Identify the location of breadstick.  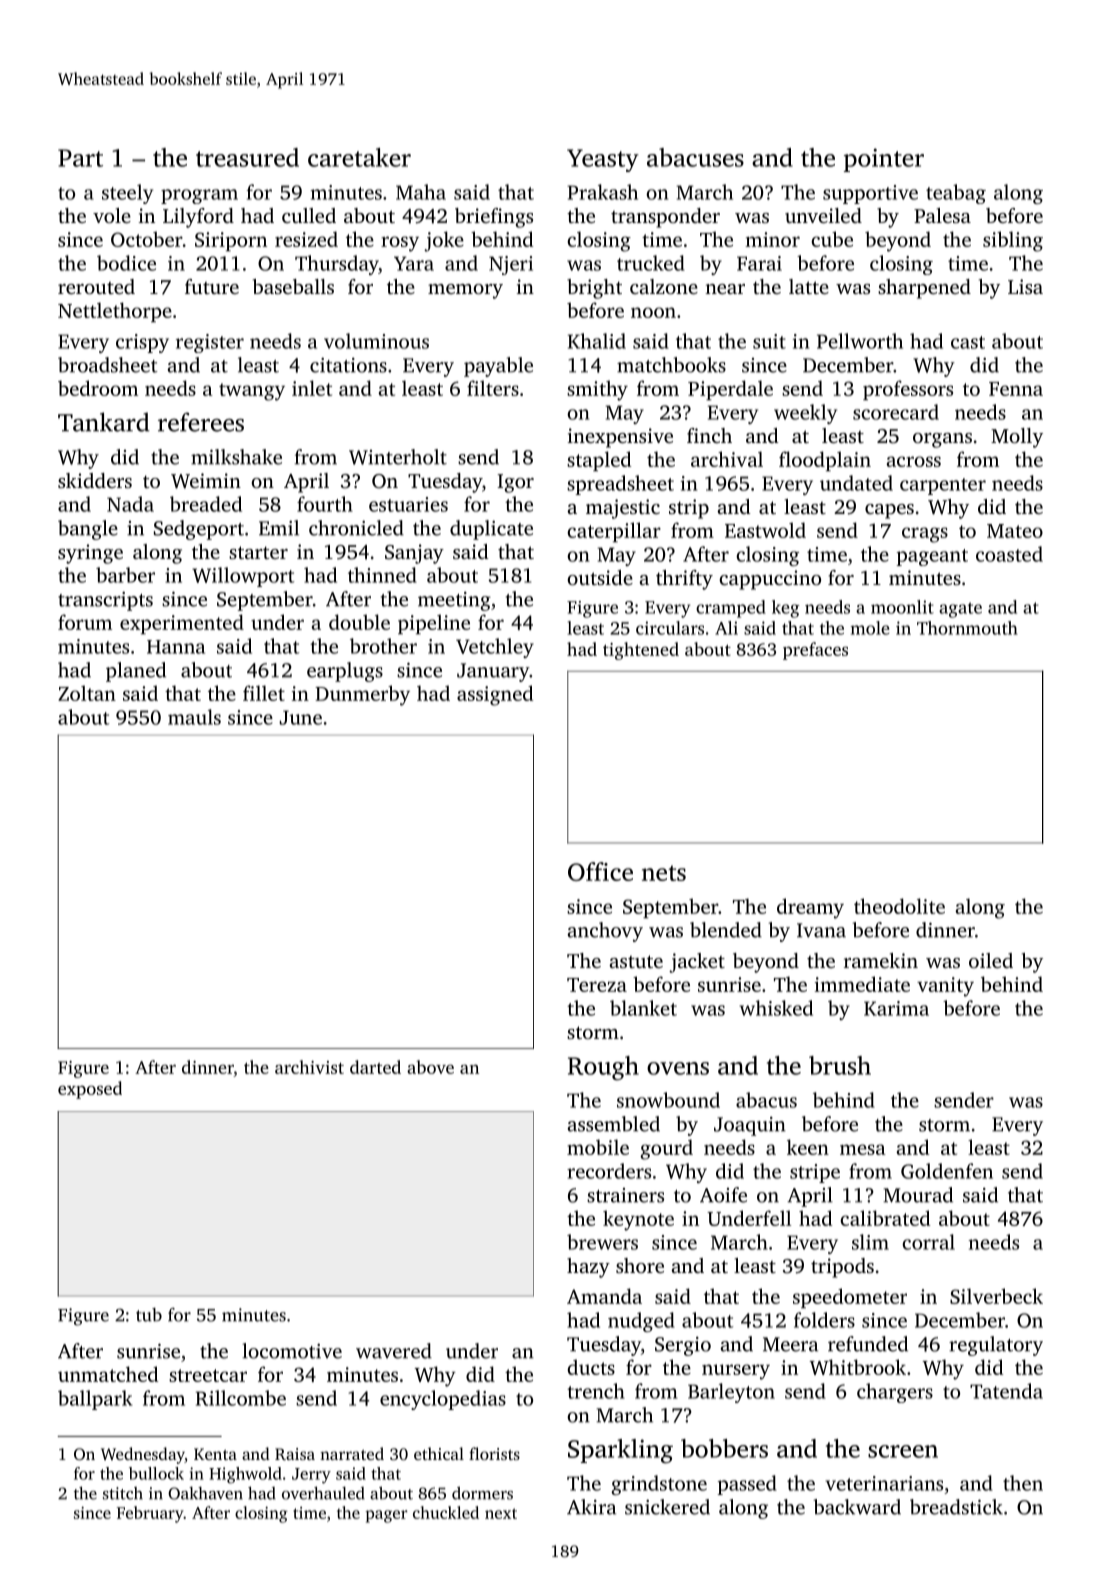
(956, 1507).
